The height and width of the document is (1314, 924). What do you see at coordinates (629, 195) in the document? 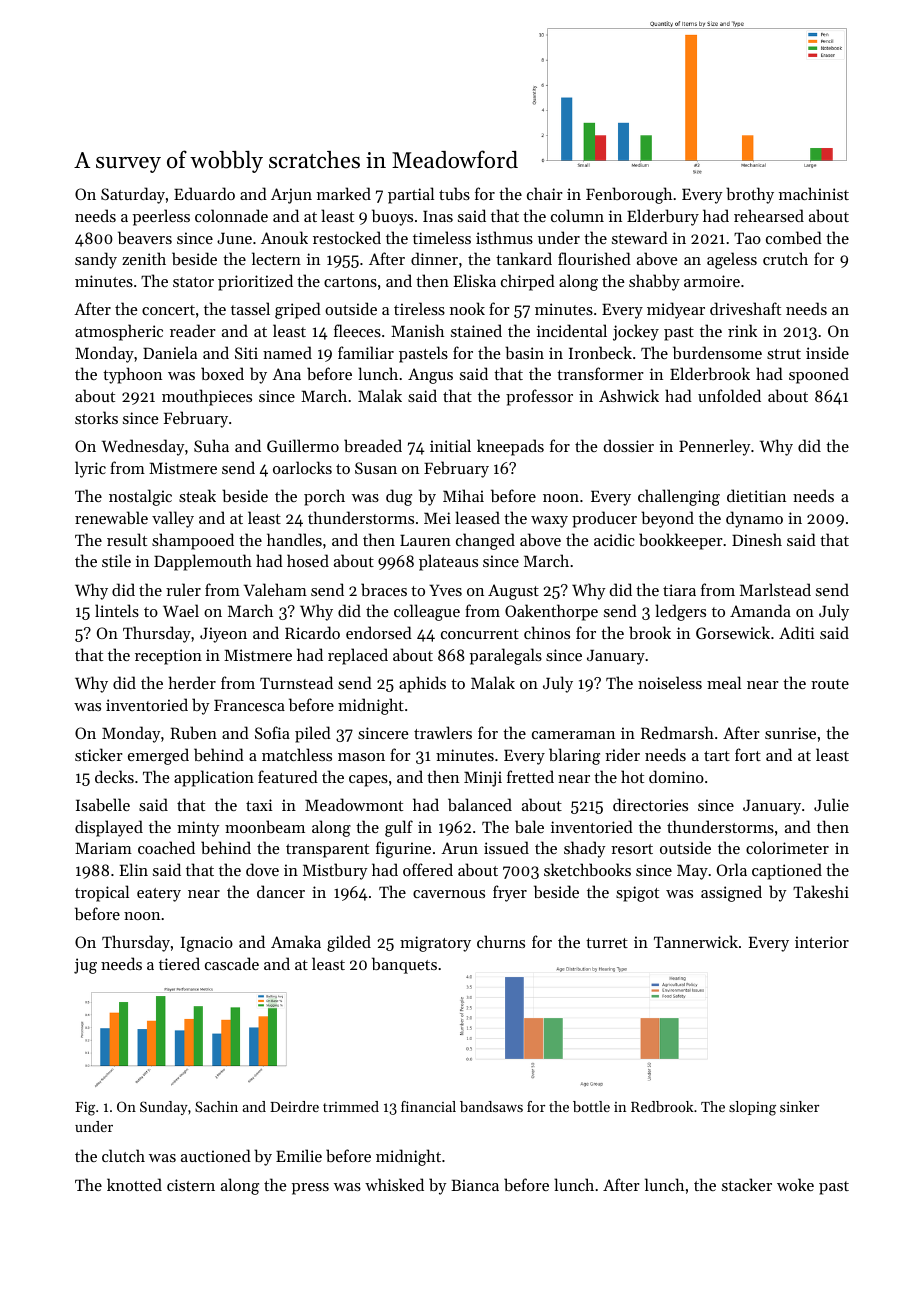
I see `Fenborough` at bounding box center [629, 195].
